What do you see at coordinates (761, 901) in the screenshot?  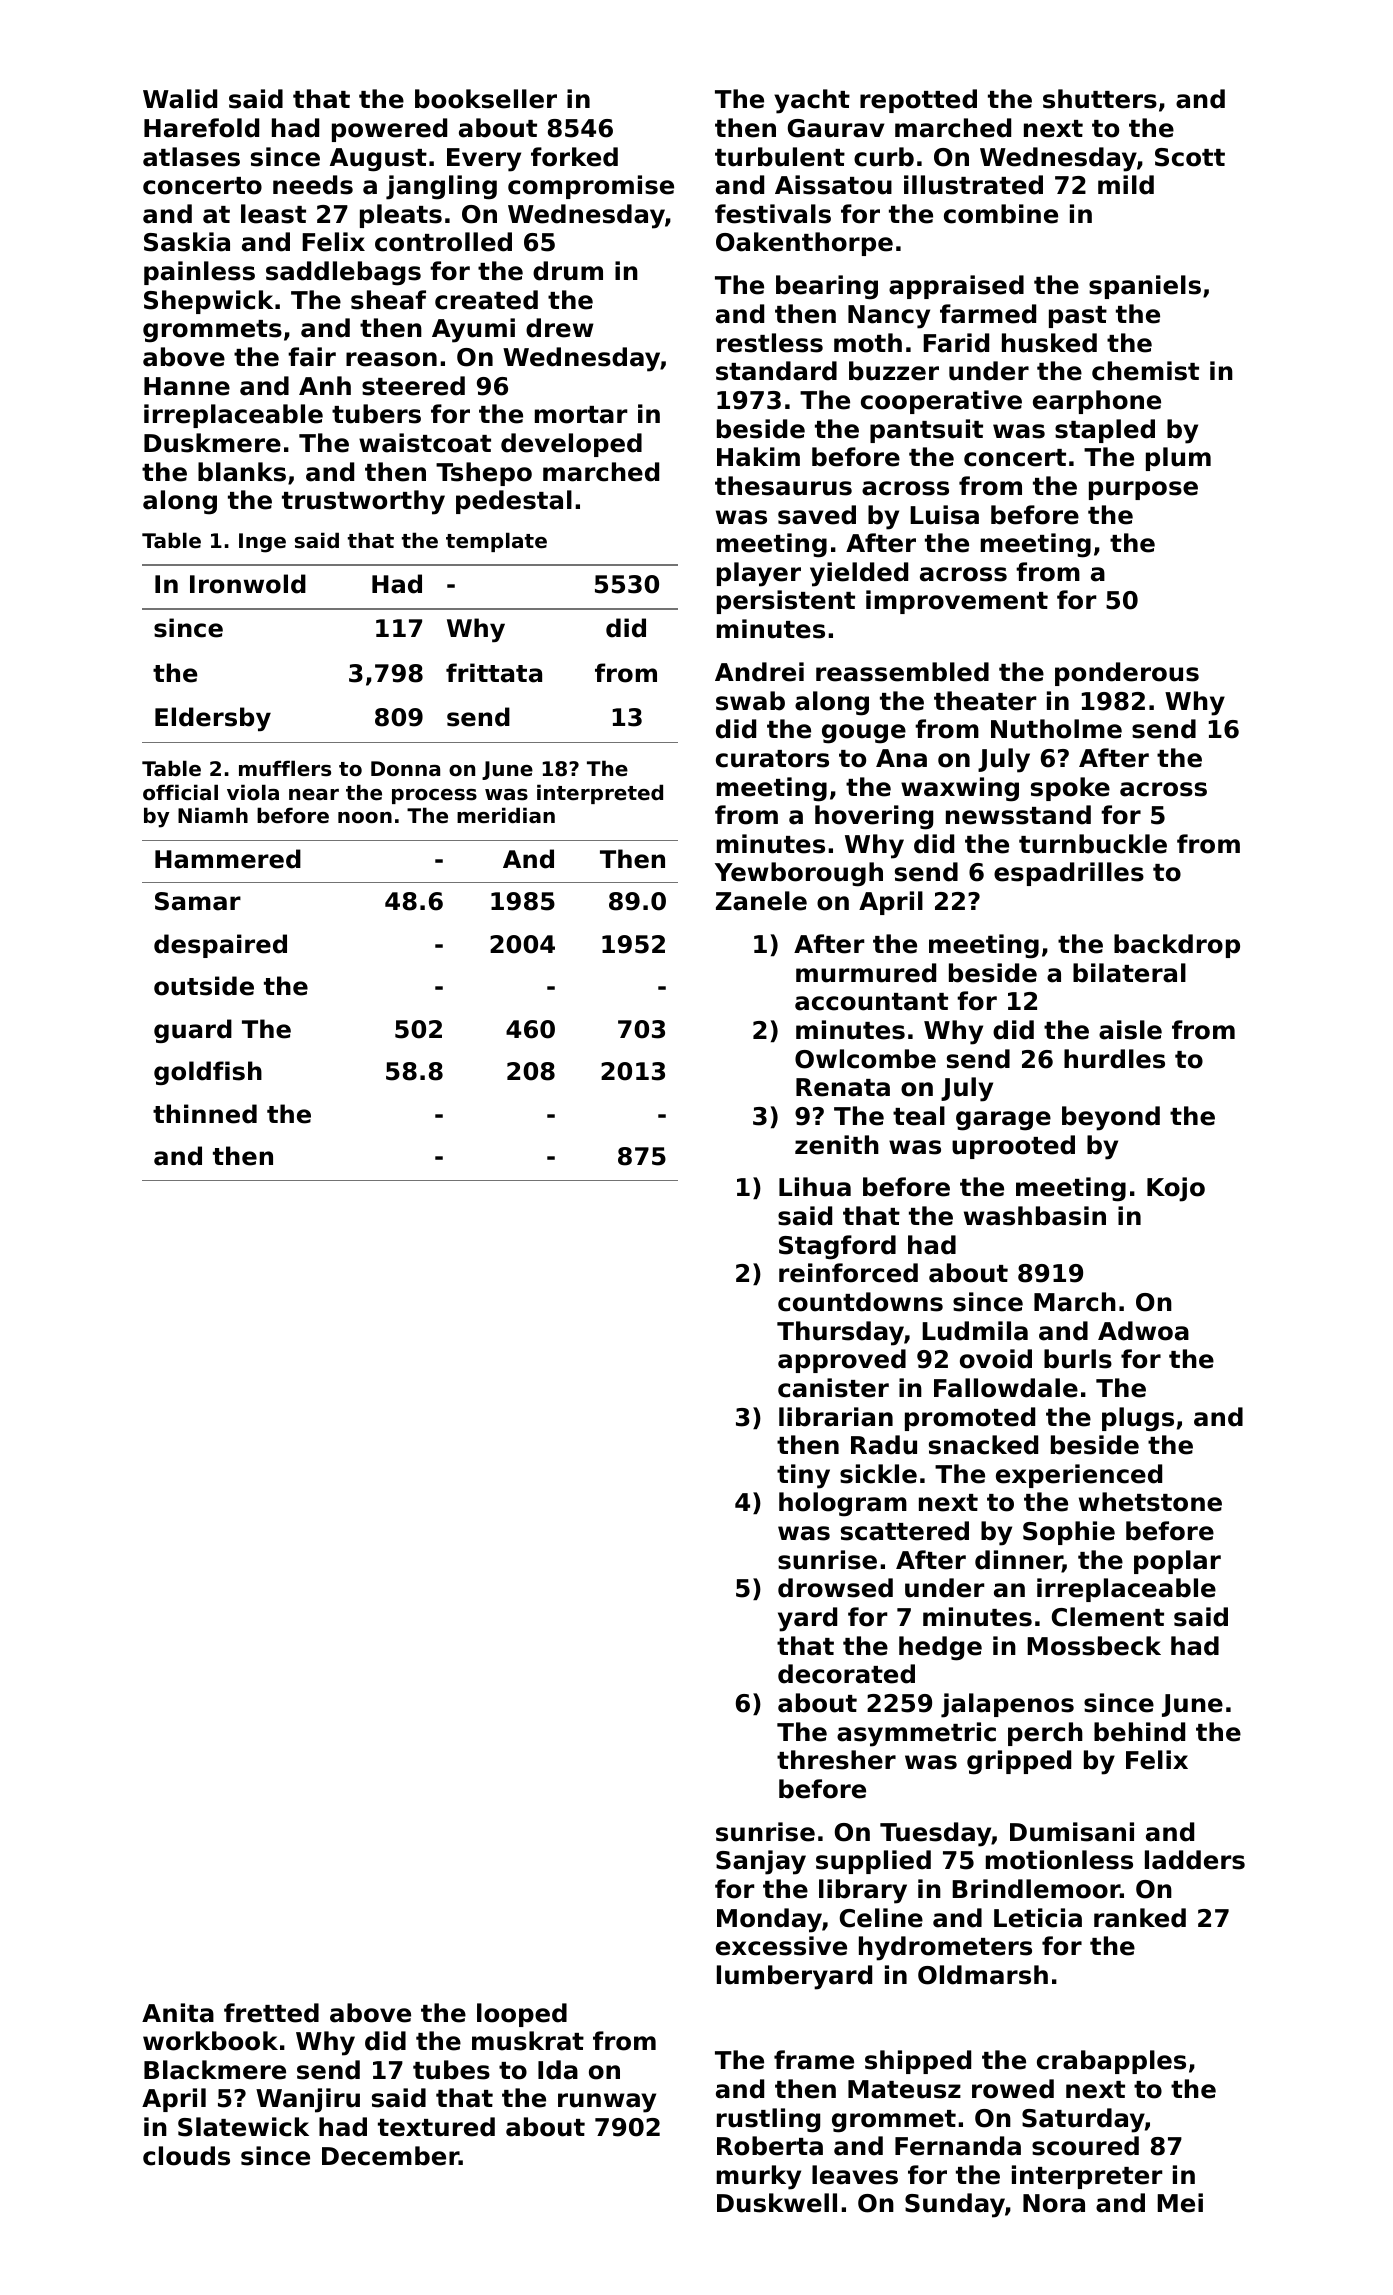 I see `Zanele` at bounding box center [761, 901].
